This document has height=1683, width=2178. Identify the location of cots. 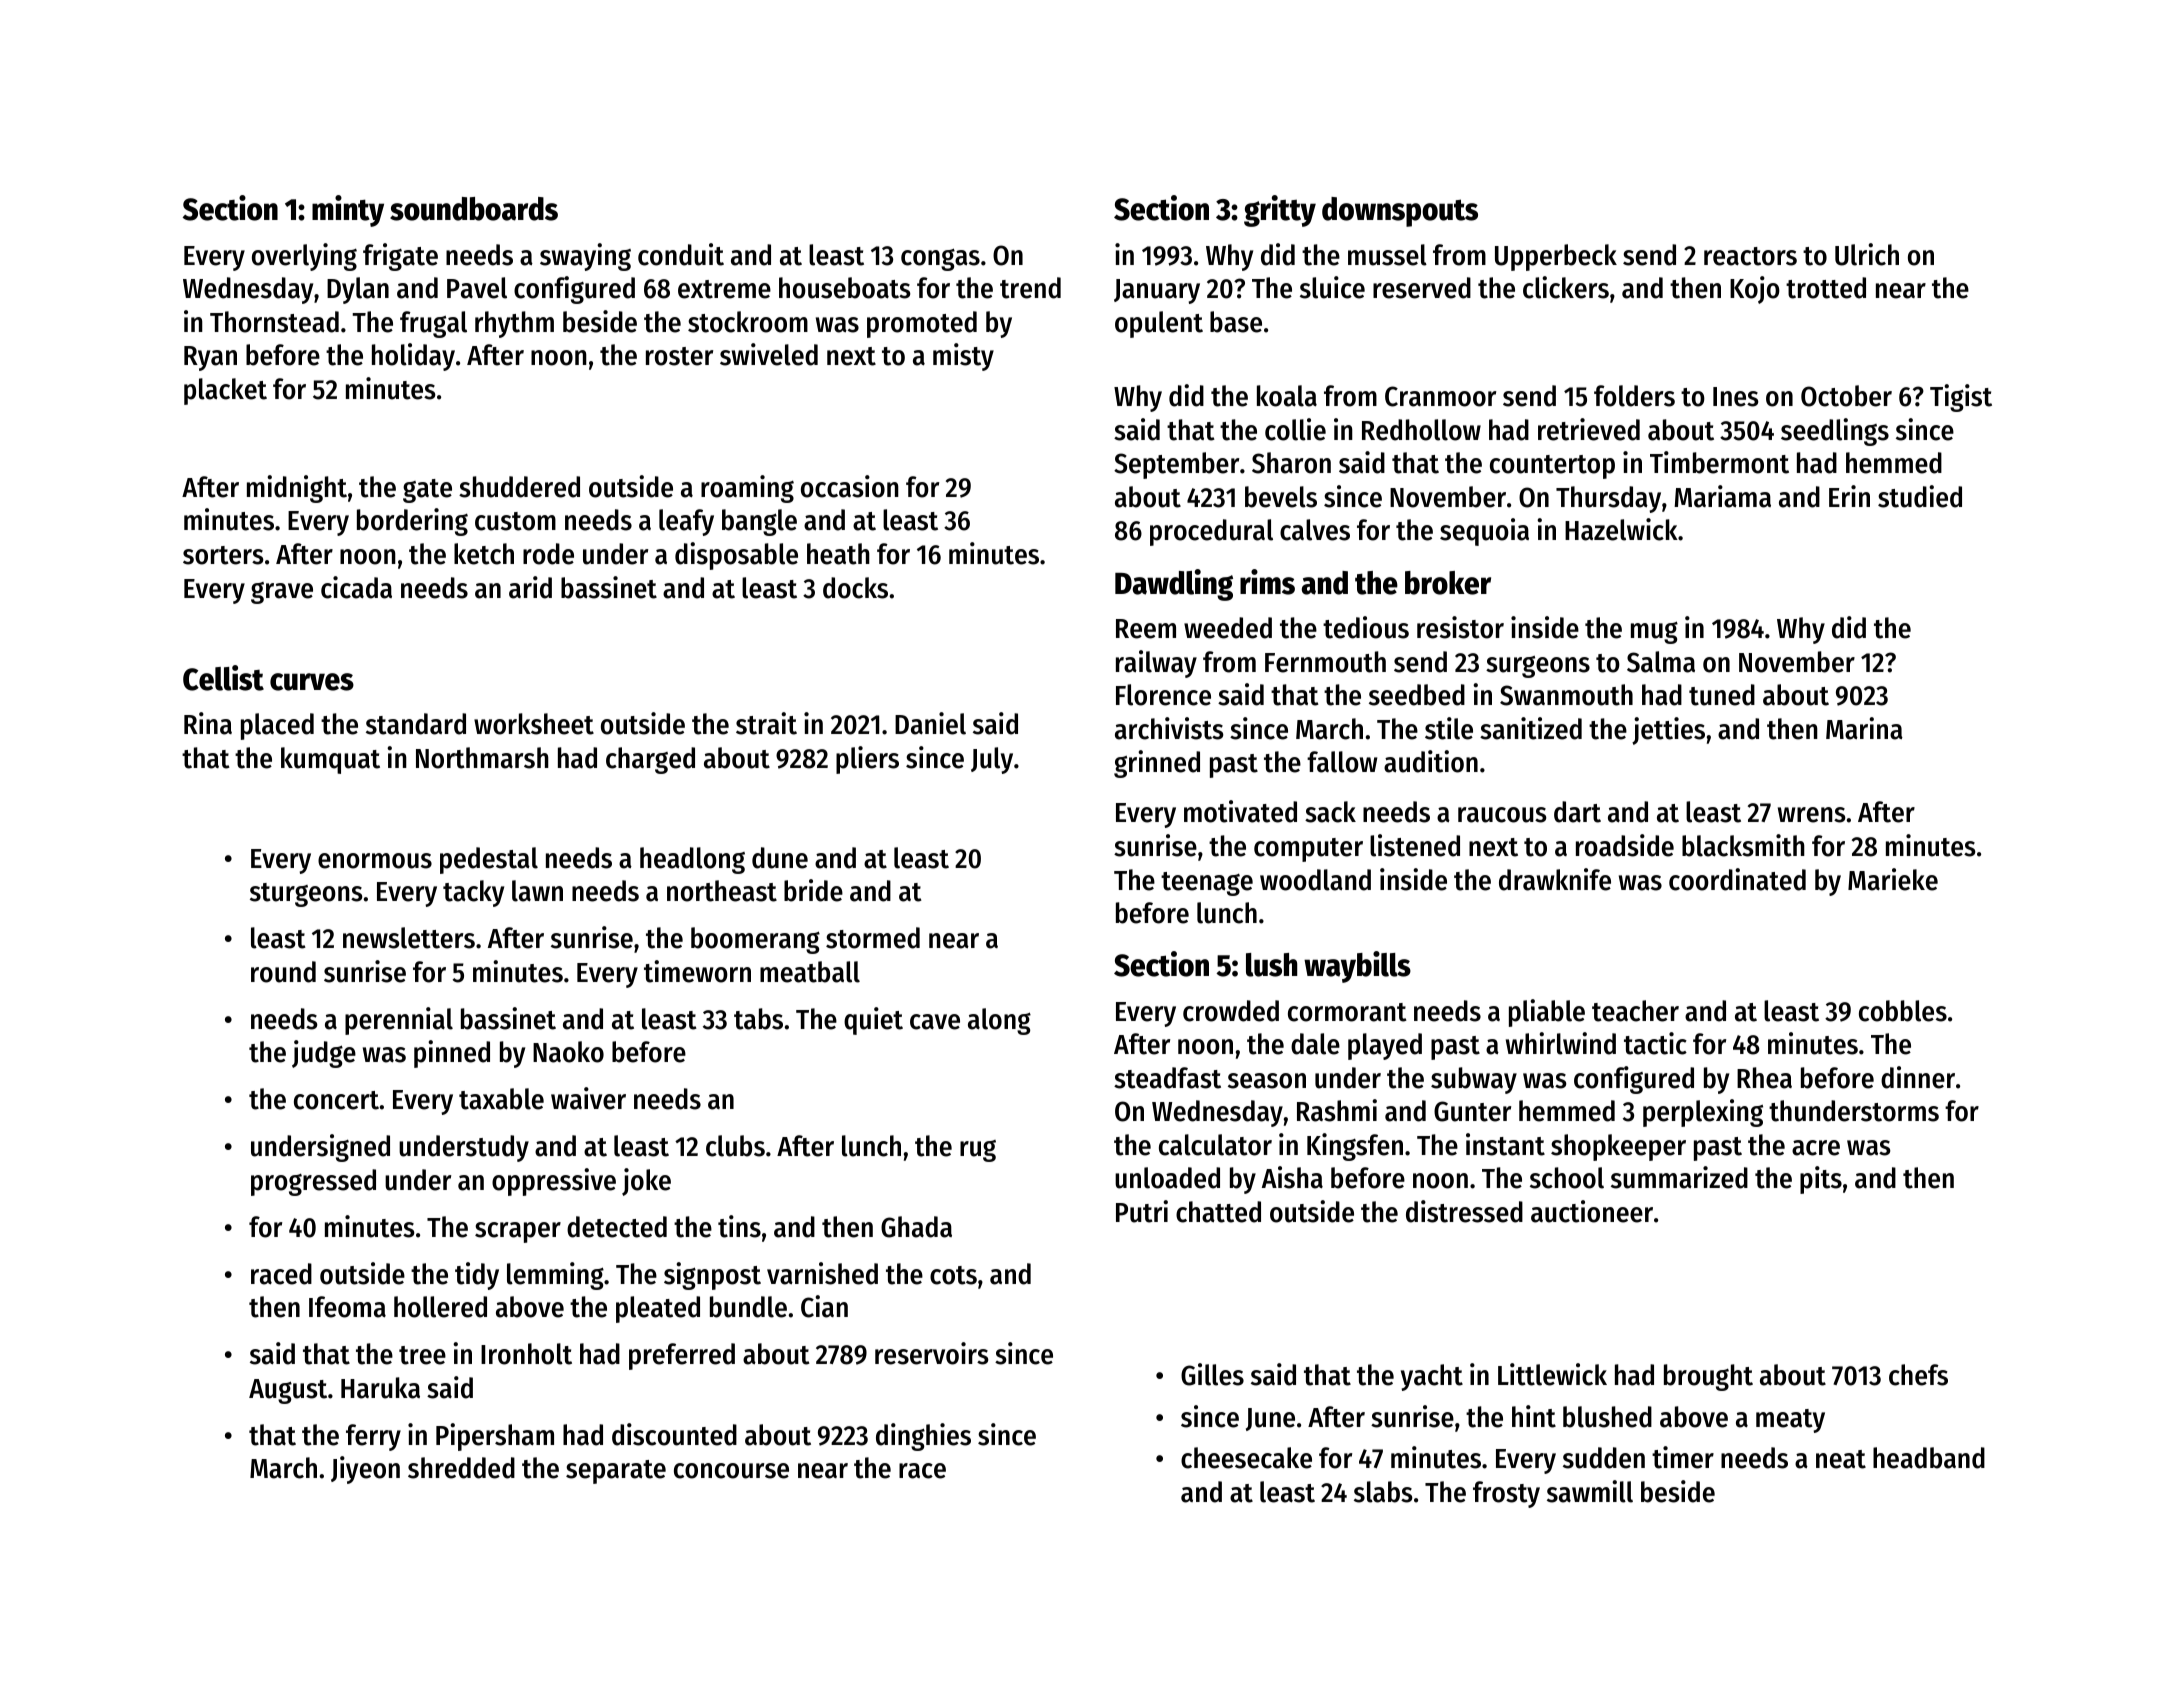
(953, 1275).
